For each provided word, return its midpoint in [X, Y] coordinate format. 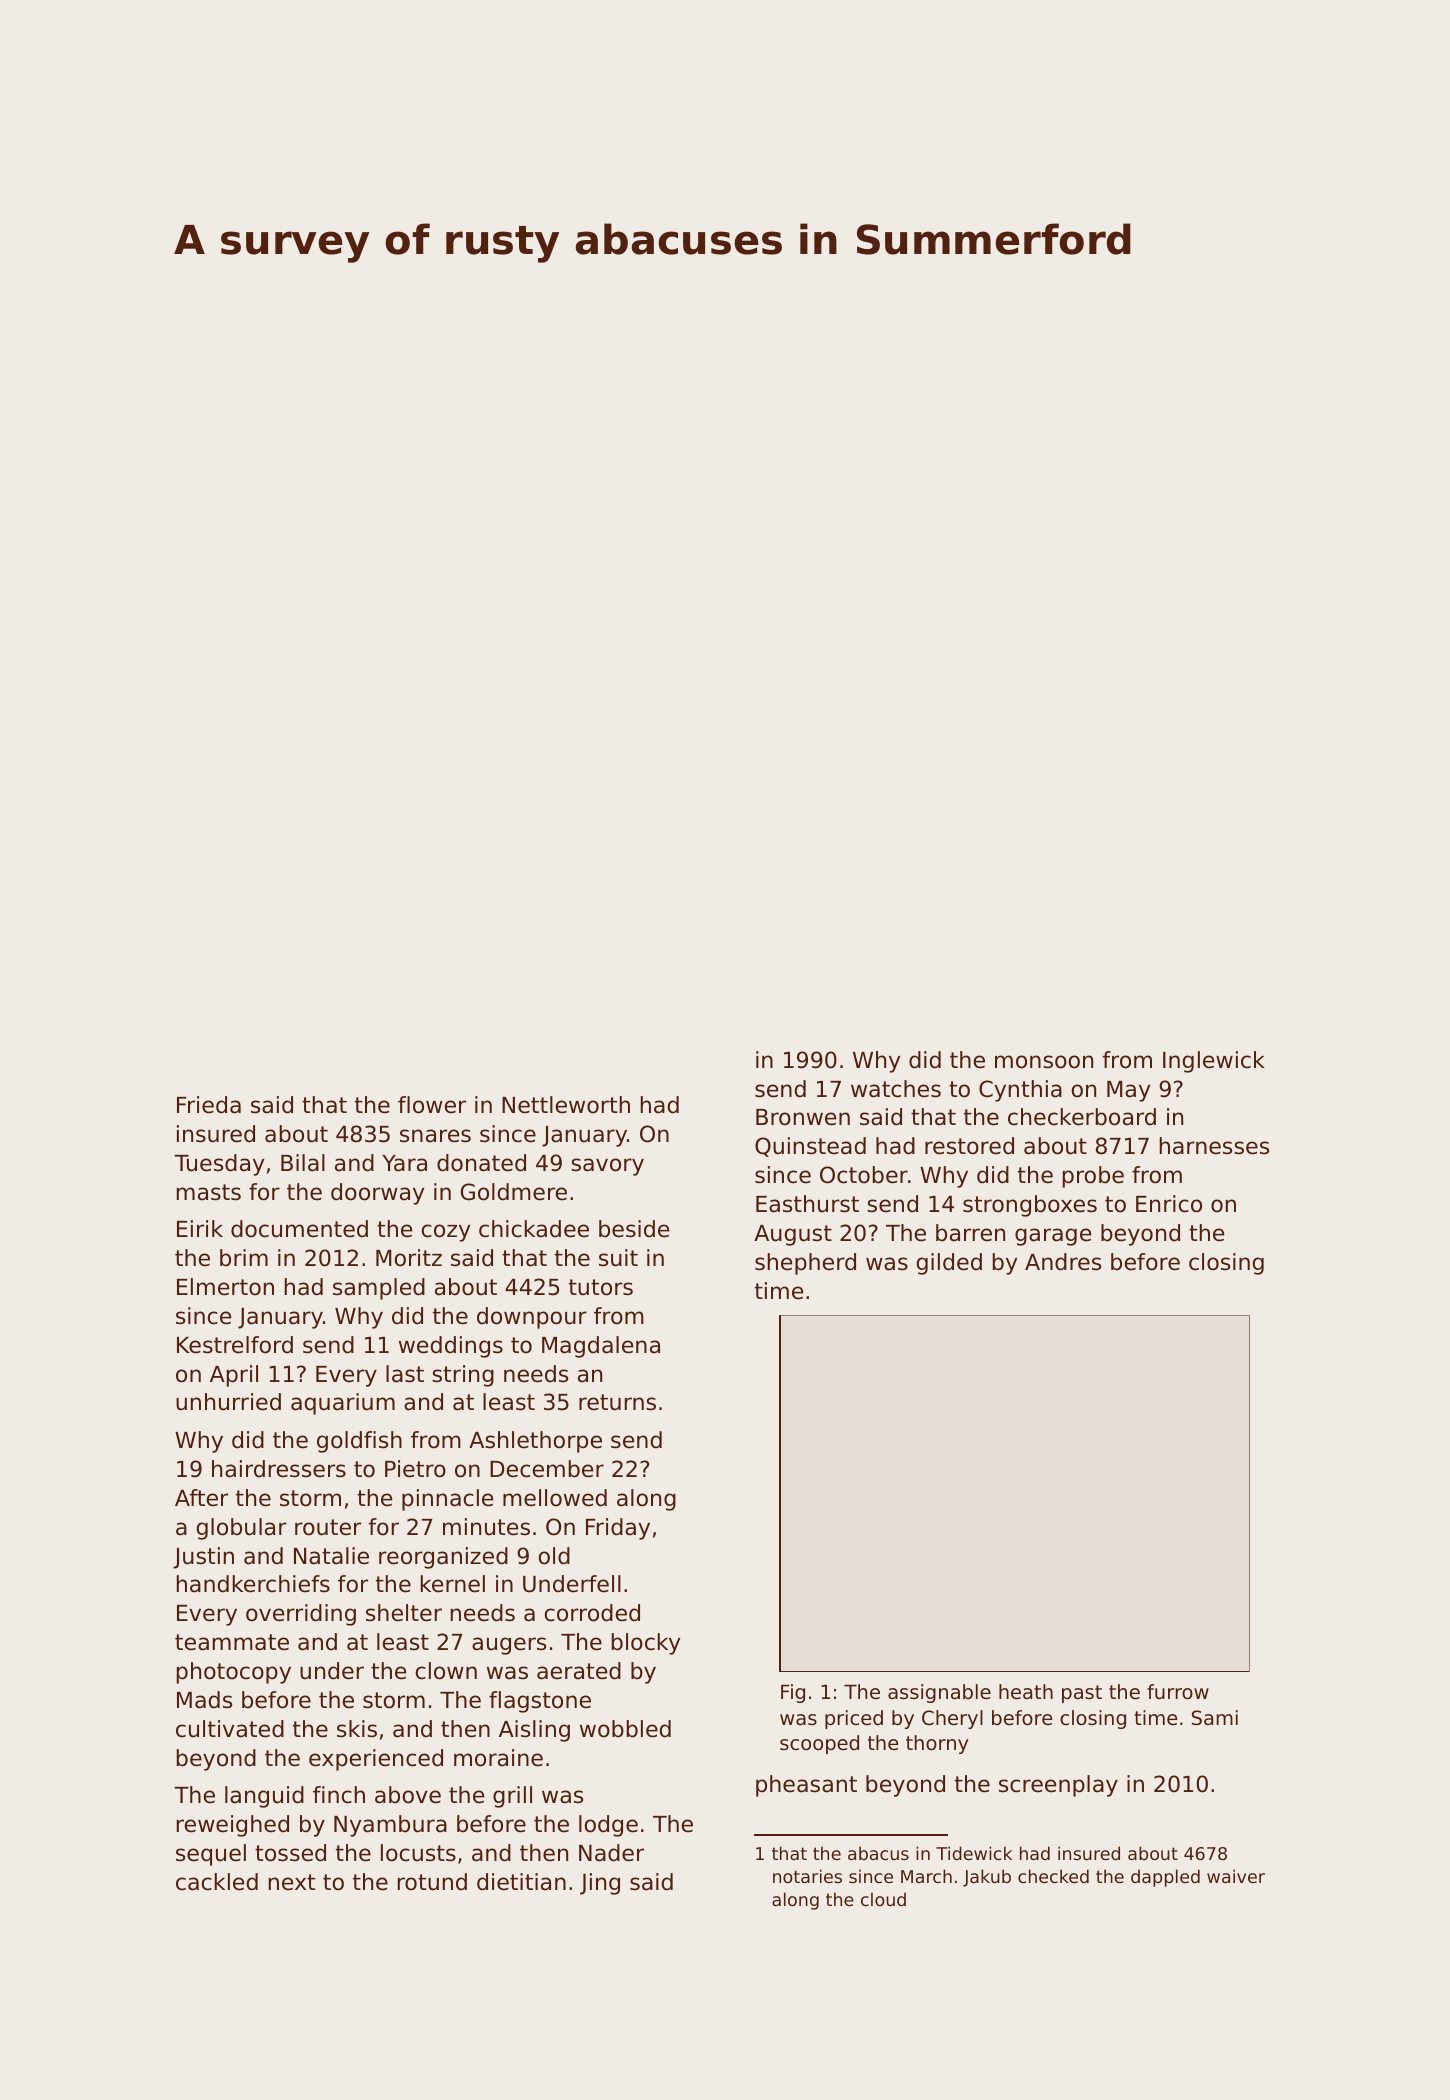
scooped [819, 1744]
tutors [601, 1287]
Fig [793, 1693]
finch [339, 1795]
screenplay [1058, 1786]
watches [896, 1089]
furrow [1178, 1692]
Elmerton [225, 1287]
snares [435, 1136]
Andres [1063, 1262]
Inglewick [1214, 1062]
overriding [301, 1615]
